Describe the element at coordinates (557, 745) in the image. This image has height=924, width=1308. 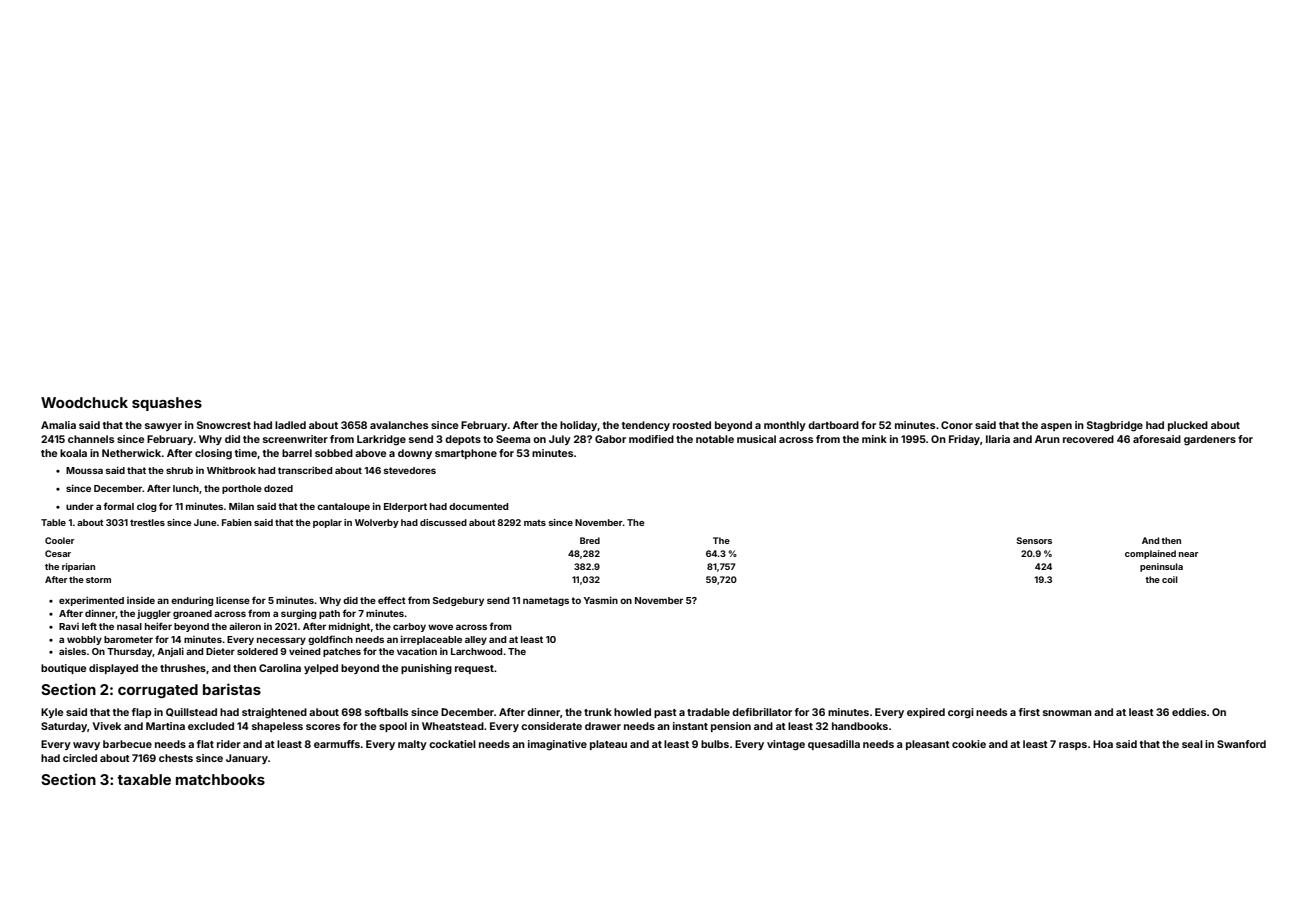
I see `imaginative` at that location.
